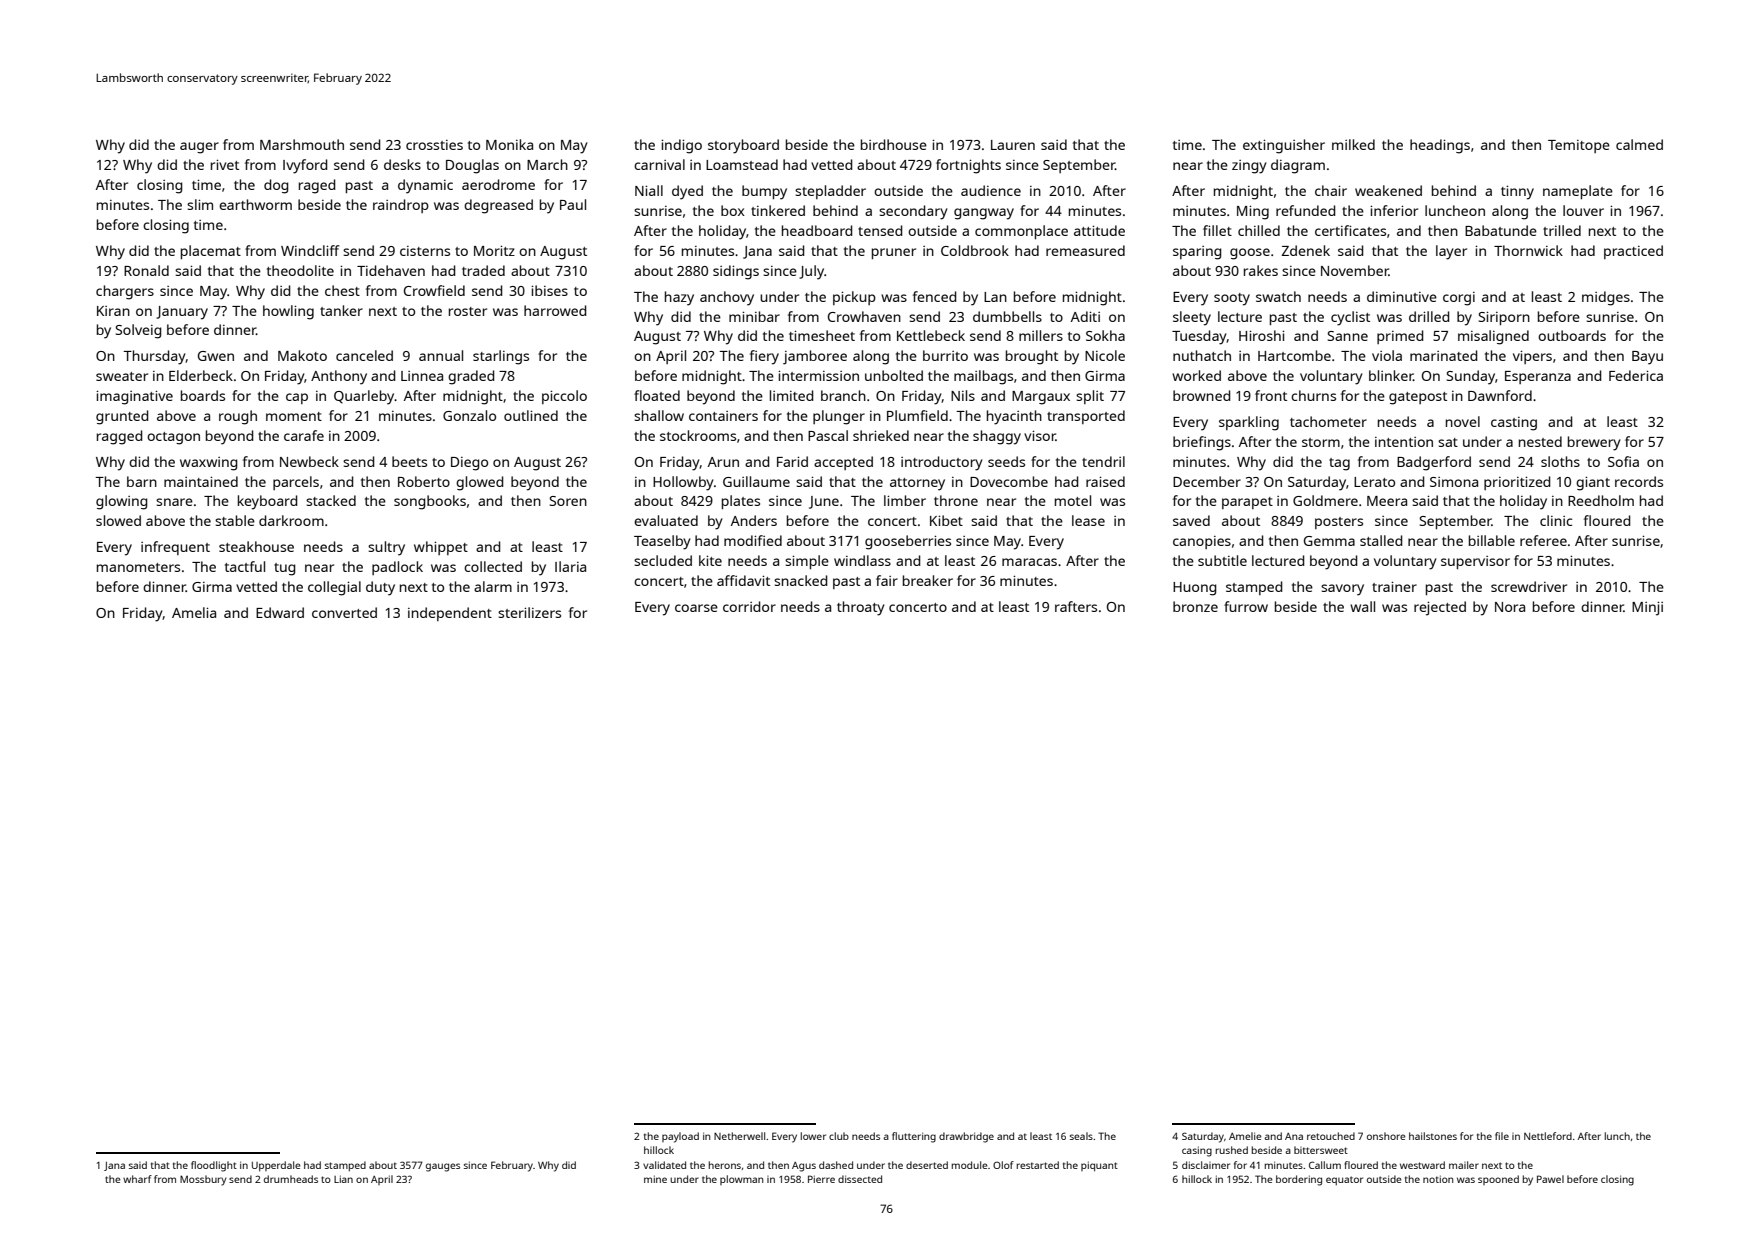 The height and width of the screenshot is (1244, 1760). I want to click on Amelia, so click(194, 612).
